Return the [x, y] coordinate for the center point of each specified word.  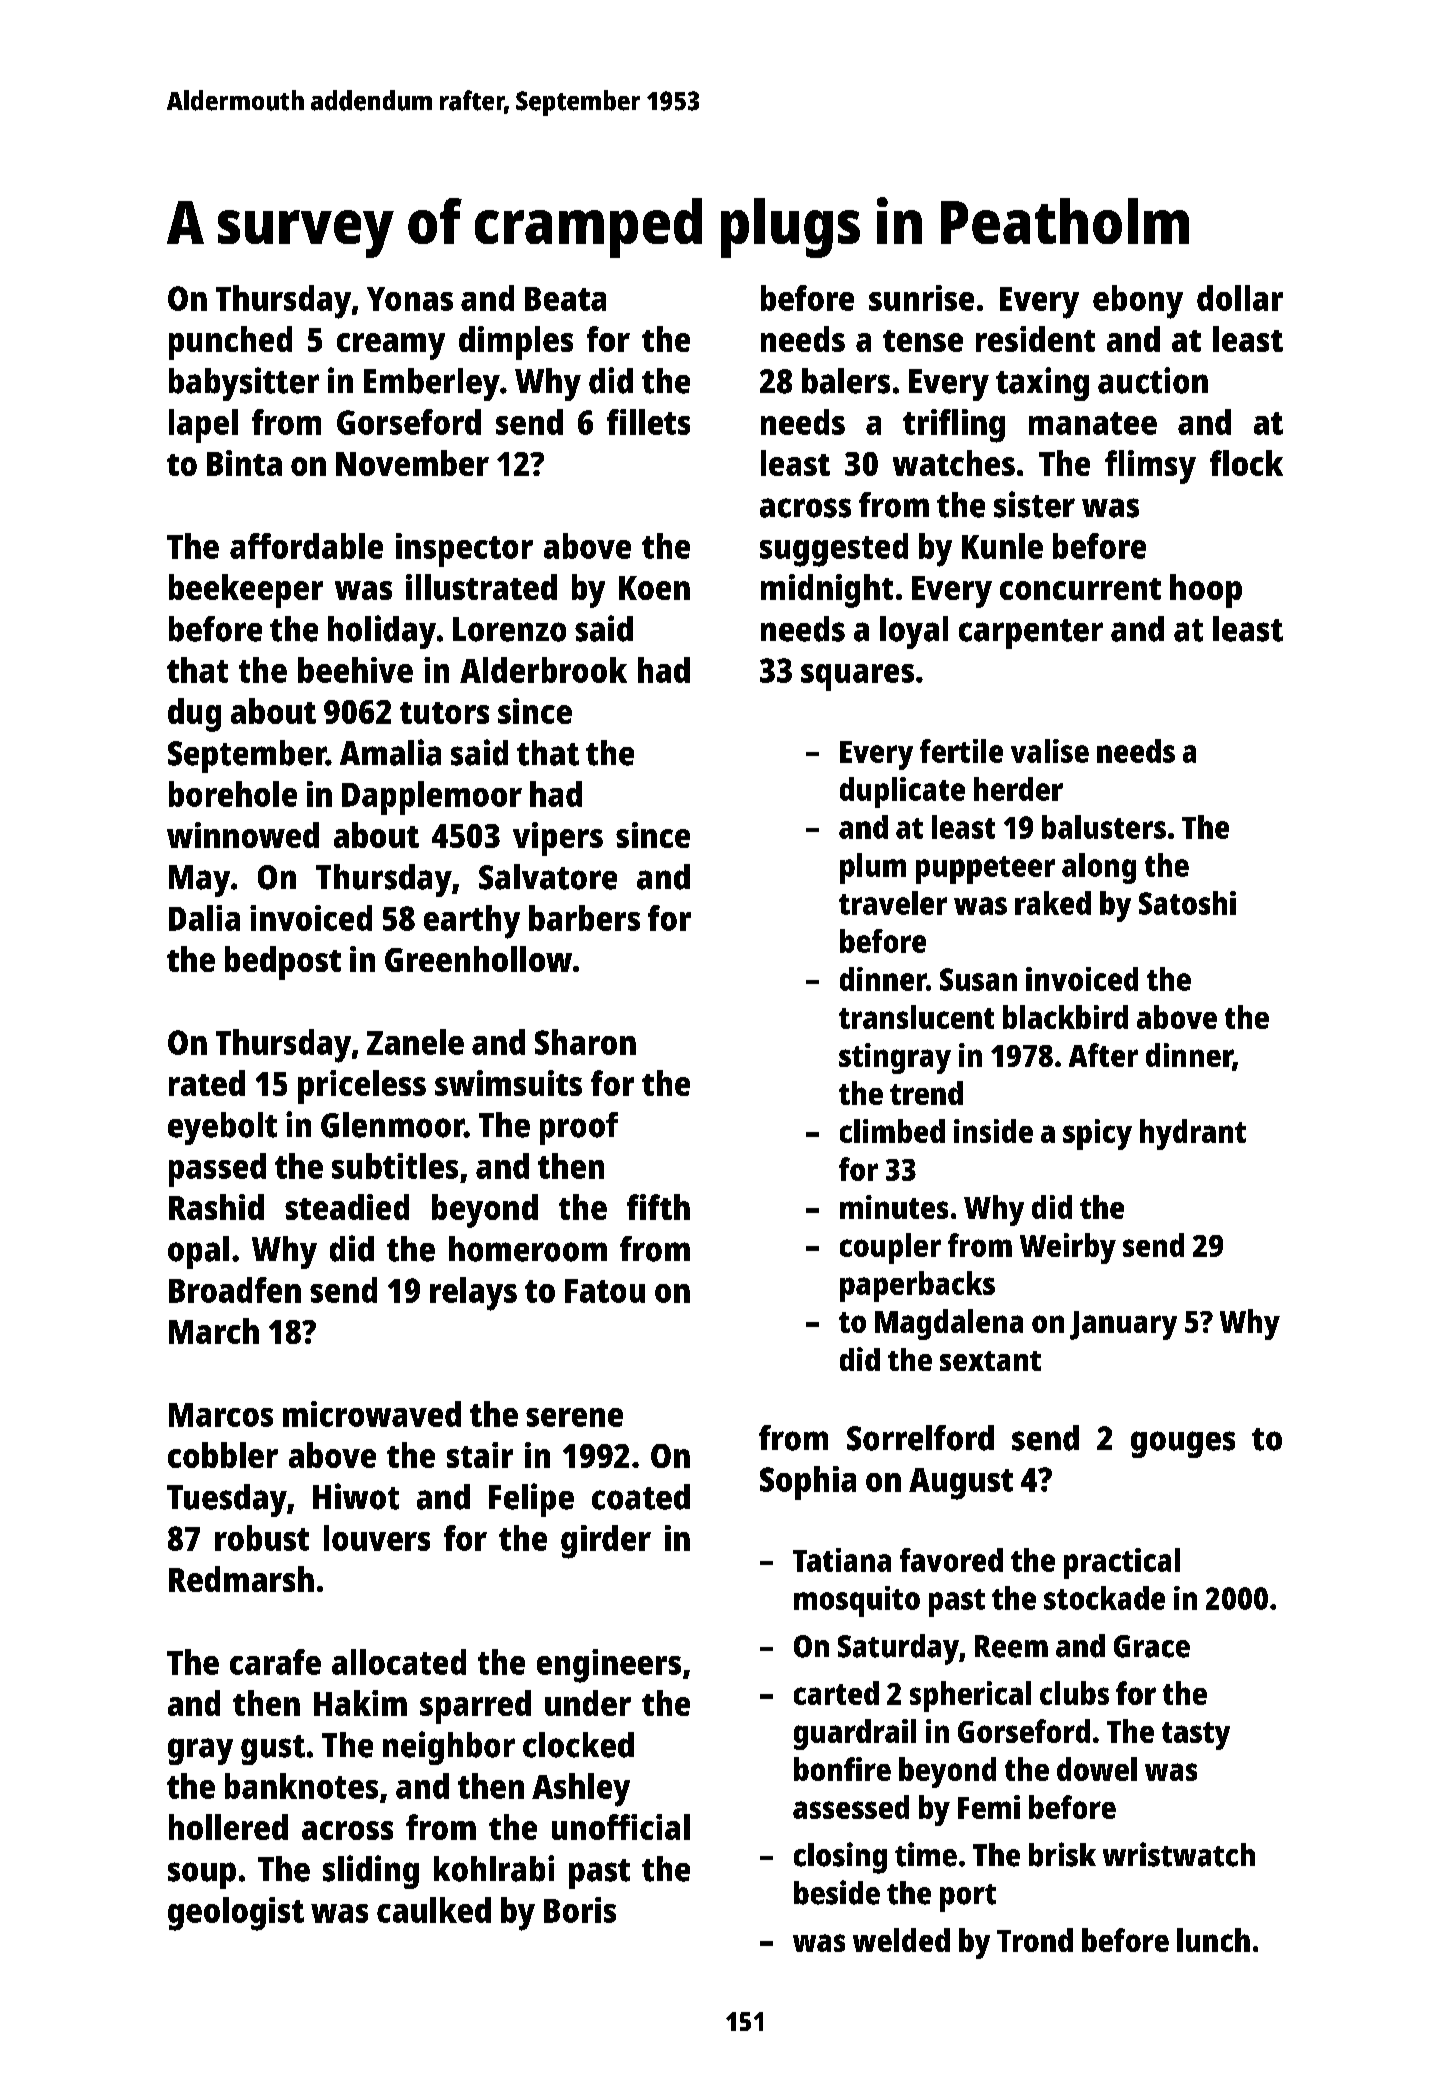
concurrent [1080, 589]
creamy [391, 346]
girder [606, 1542]
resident [1035, 339]
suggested [834, 550]
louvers [377, 1538]
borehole [233, 794]
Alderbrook [543, 670]
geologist [236, 1914]
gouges [1183, 1444]
